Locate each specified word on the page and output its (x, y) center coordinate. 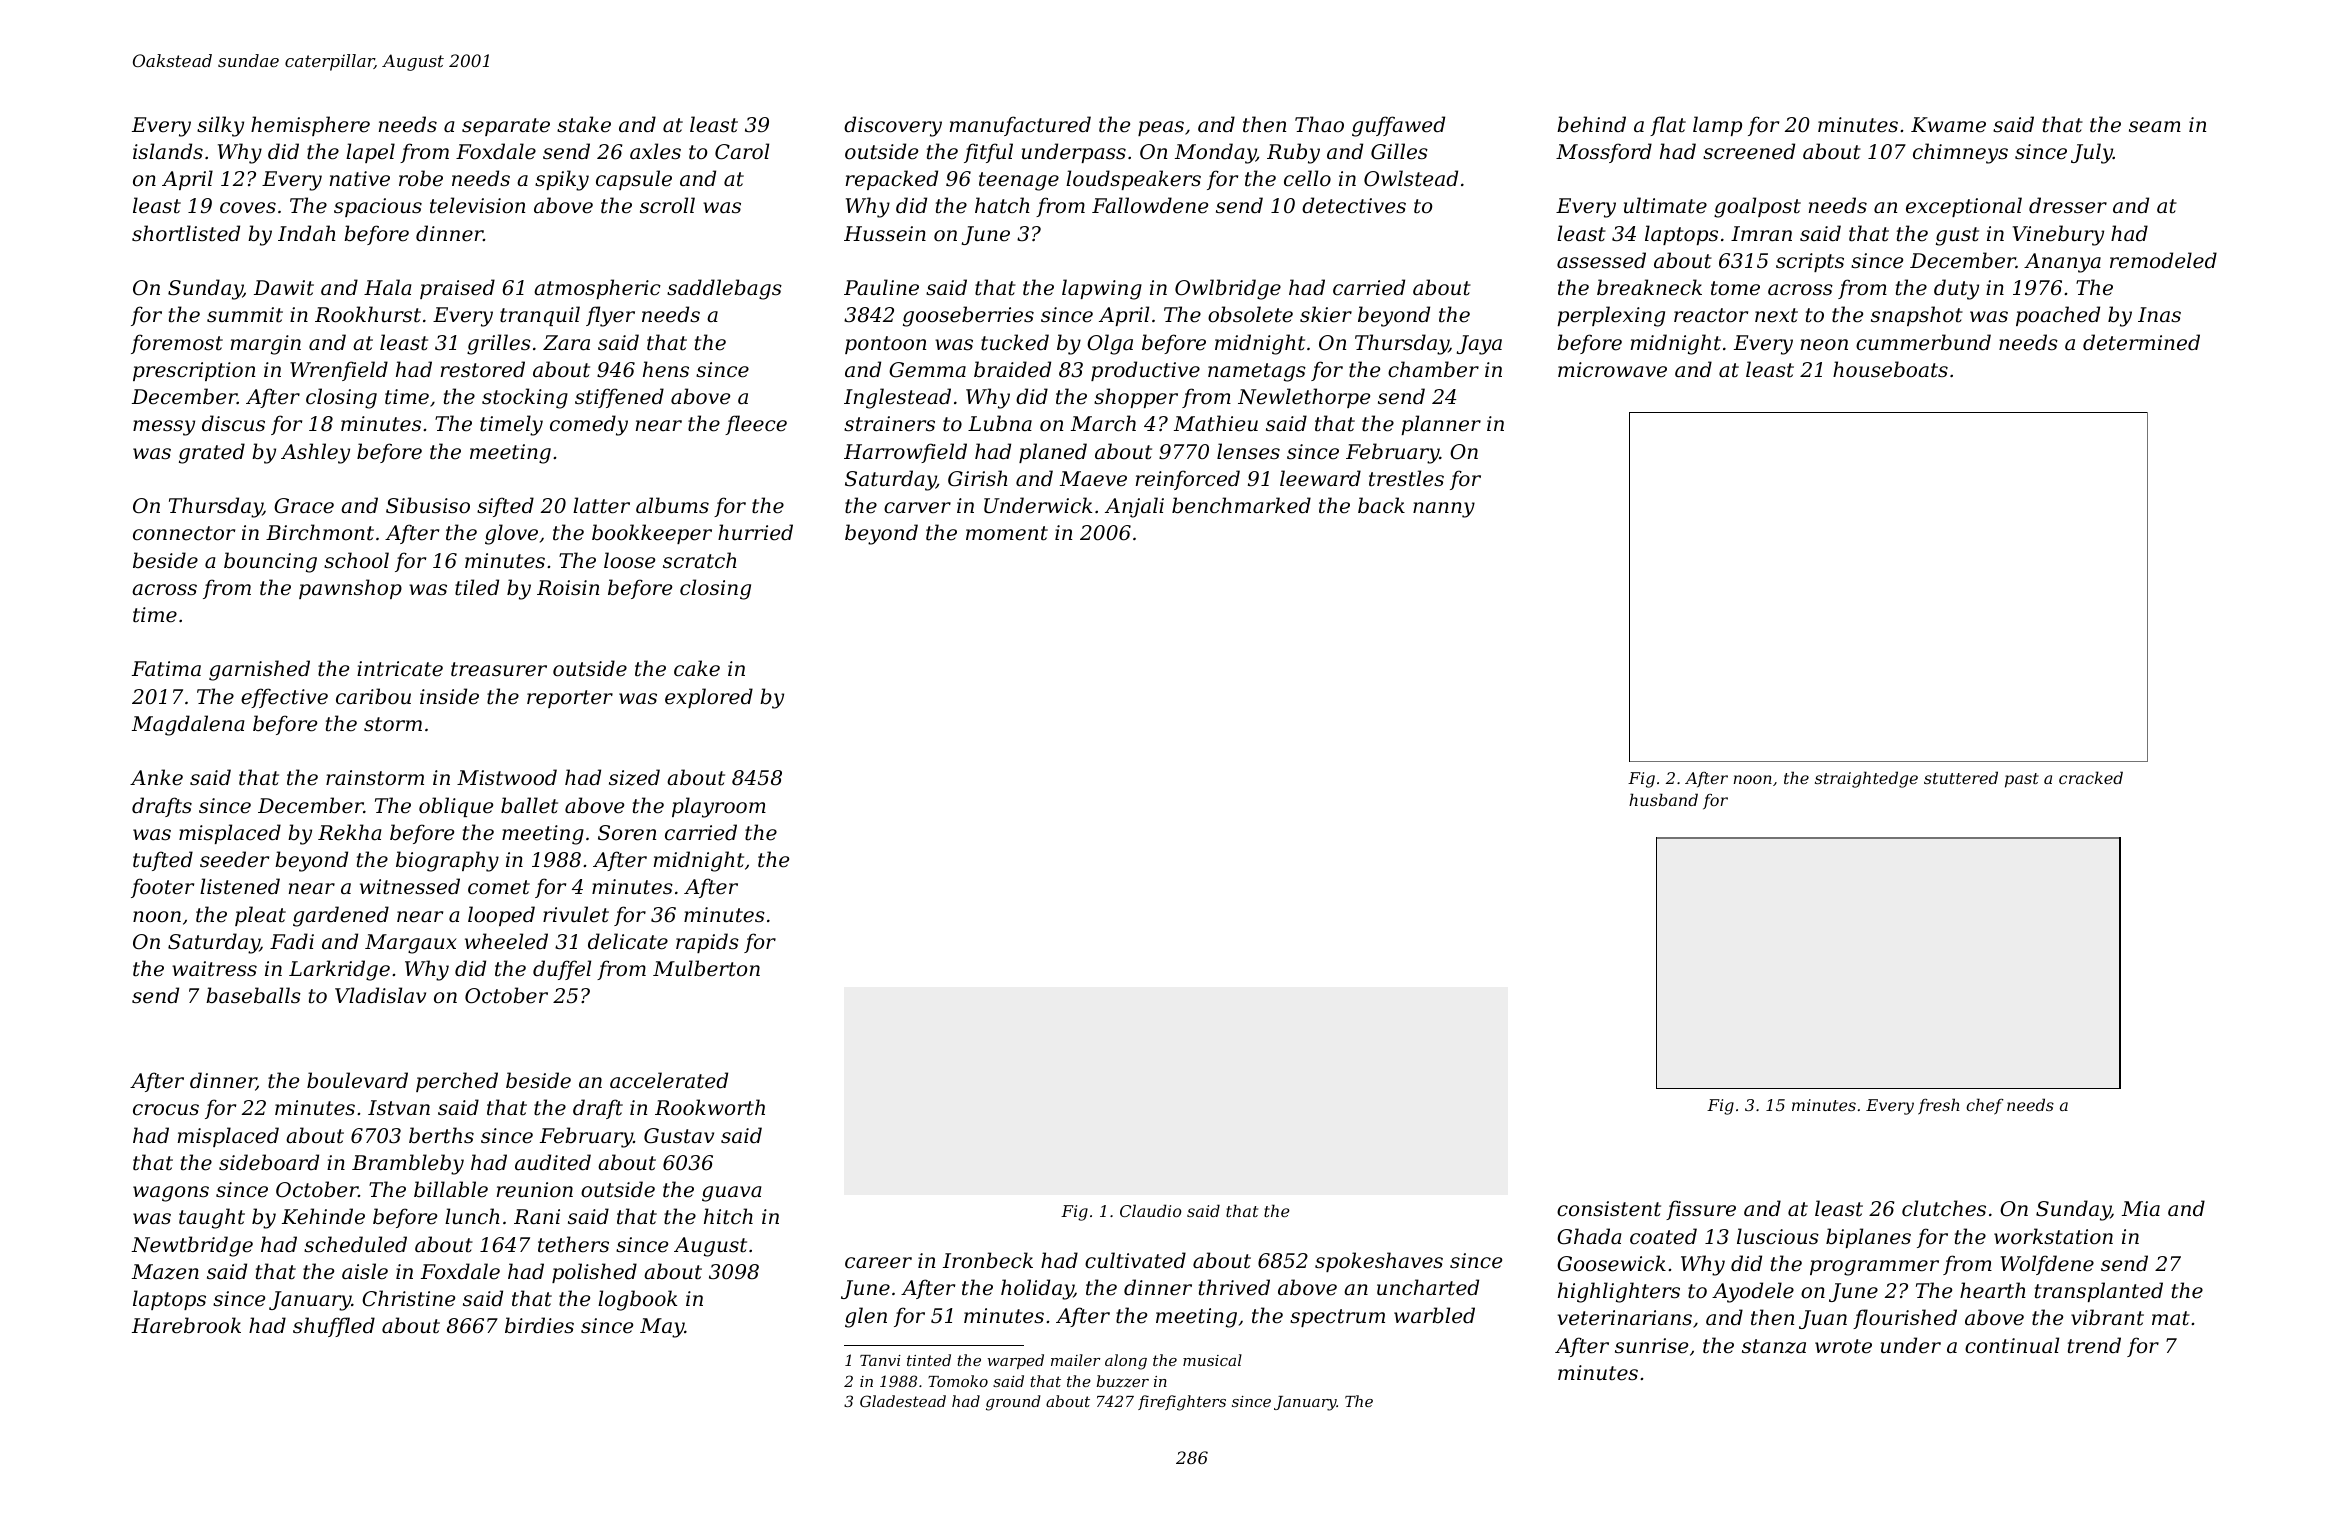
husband (1663, 799)
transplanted (2099, 1292)
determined (2141, 342)
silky (220, 126)
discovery (893, 126)
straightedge (1866, 779)
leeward (1320, 478)
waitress (214, 969)
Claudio (1150, 1210)
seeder (234, 859)
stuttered (1961, 777)
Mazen (165, 1272)
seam (2155, 127)
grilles (499, 344)
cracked (2091, 777)
